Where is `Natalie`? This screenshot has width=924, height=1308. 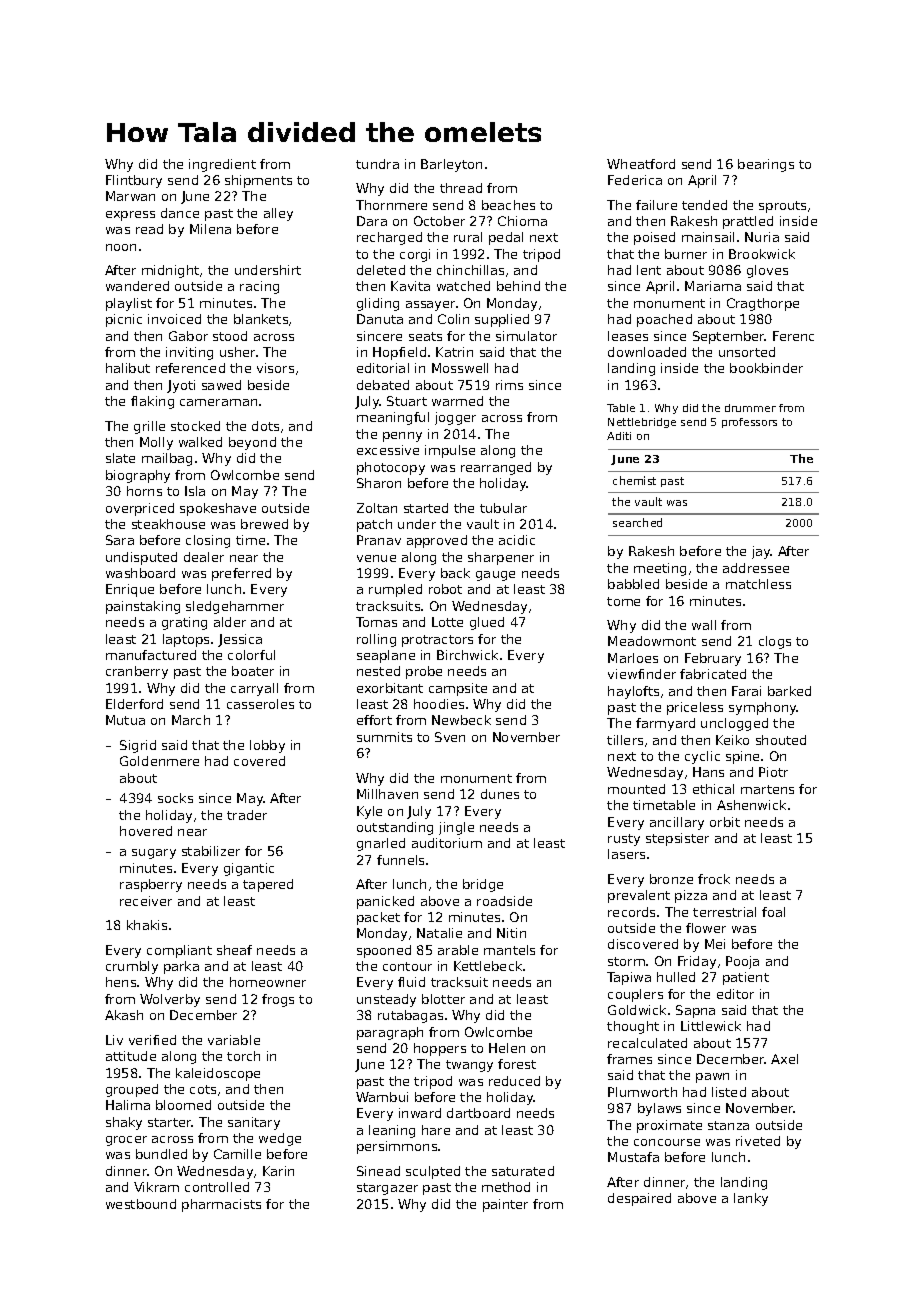 Natalie is located at coordinates (439, 933).
